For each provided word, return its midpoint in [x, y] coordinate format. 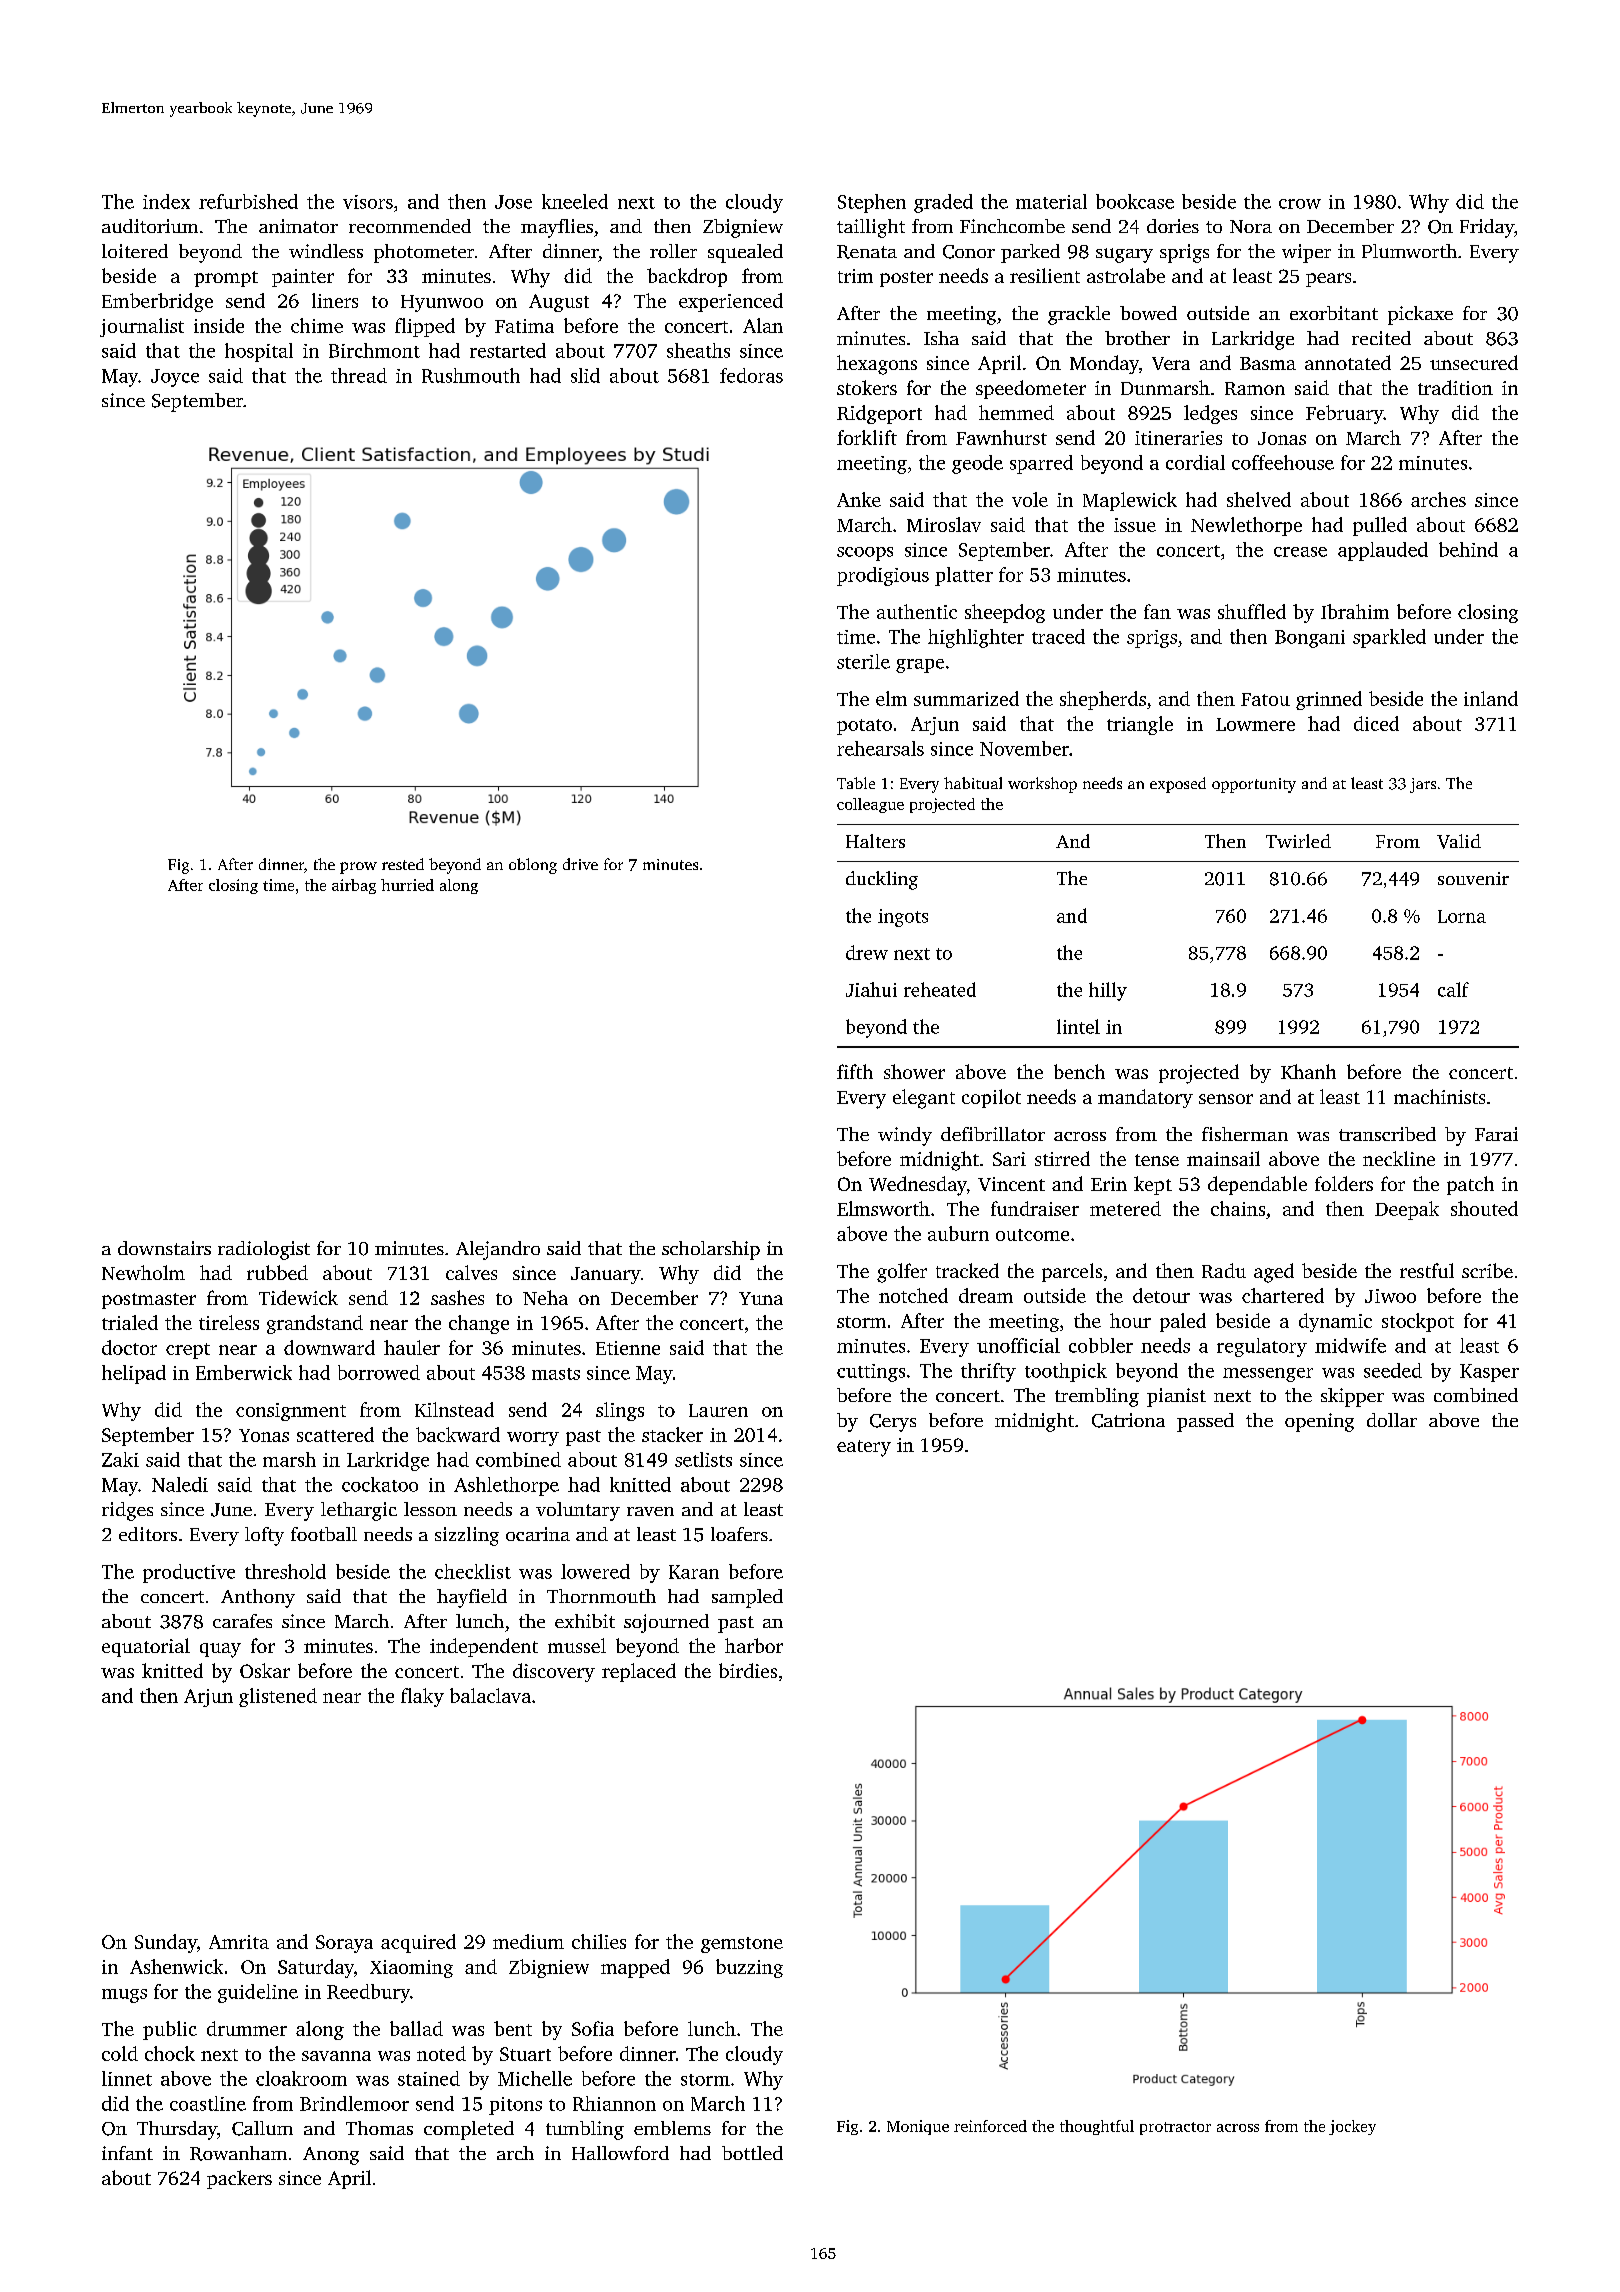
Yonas [264, 1435]
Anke [859, 499]
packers [239, 2179]
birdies [748, 1670]
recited [1381, 338]
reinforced [990, 2126]
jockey [1352, 2127]
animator [298, 226]
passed [1205, 1422]
